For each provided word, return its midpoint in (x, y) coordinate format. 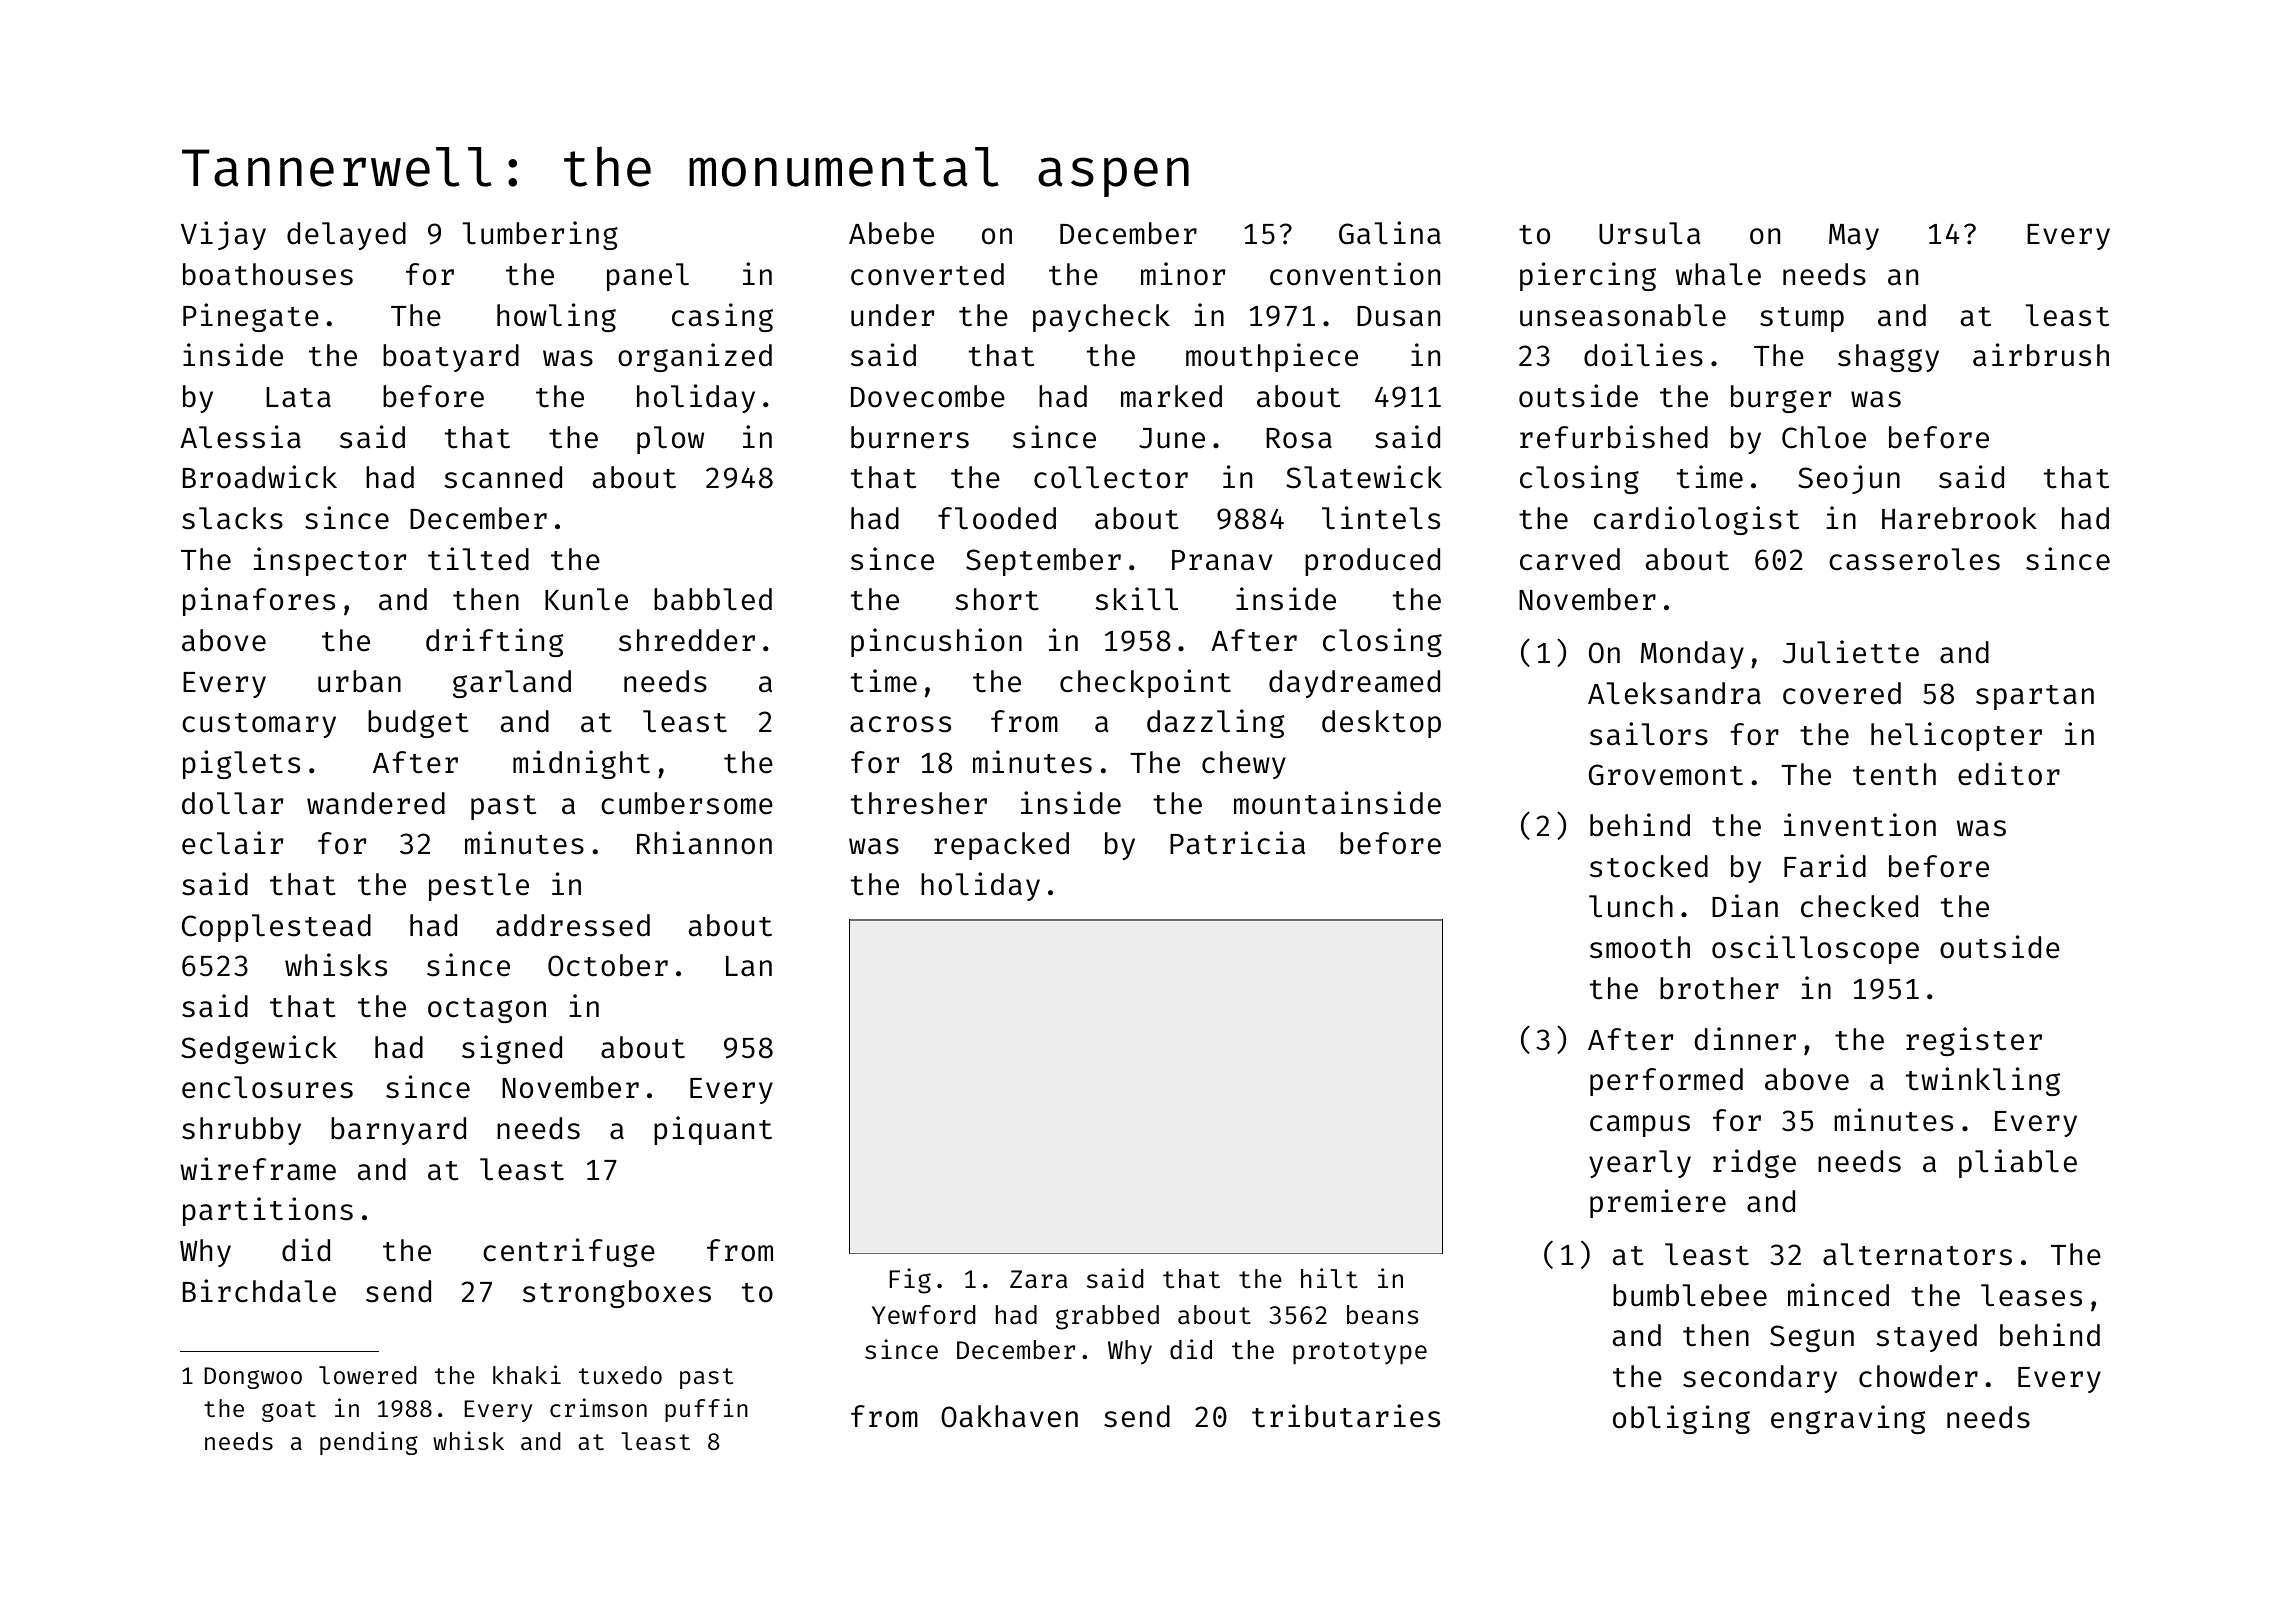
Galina (1390, 233)
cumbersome (687, 803)
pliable (2018, 1163)
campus (1640, 1126)
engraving (1848, 1419)
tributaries (1346, 1416)
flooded (997, 518)
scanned (503, 477)
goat (289, 1411)
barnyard (398, 1131)
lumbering (540, 235)
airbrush (2041, 355)
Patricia (1237, 843)
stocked (1649, 866)
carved (1570, 559)
